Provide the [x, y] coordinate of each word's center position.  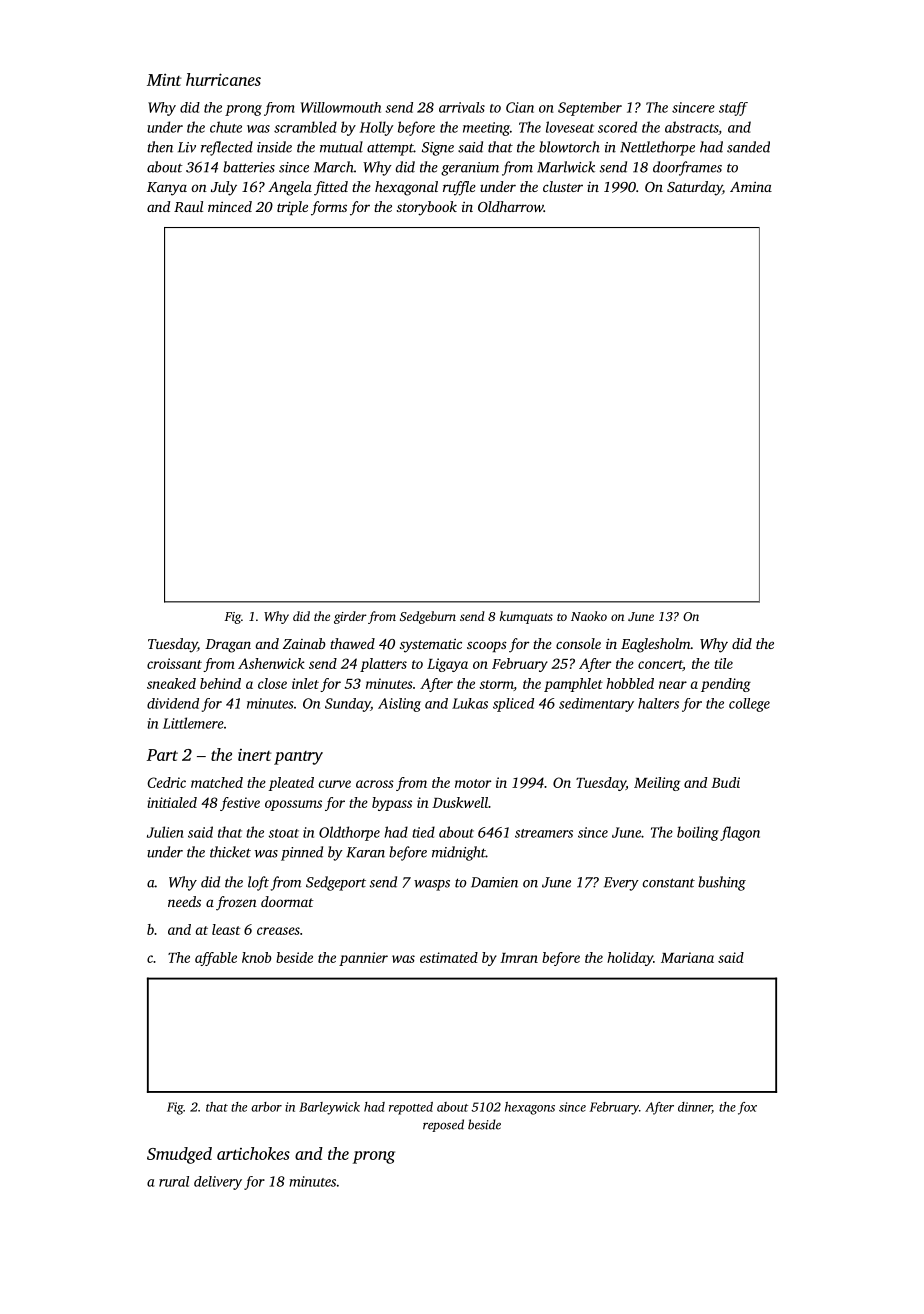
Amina [751, 187]
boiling [698, 833]
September [590, 109]
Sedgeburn [428, 617]
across [375, 784]
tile [723, 663]
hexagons [530, 1108]
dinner [695, 1108]
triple [292, 208]
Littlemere [193, 723]
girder [350, 617]
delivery [218, 1183]
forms [329, 208]
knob [257, 957]
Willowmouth [341, 107]
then [160, 147]
